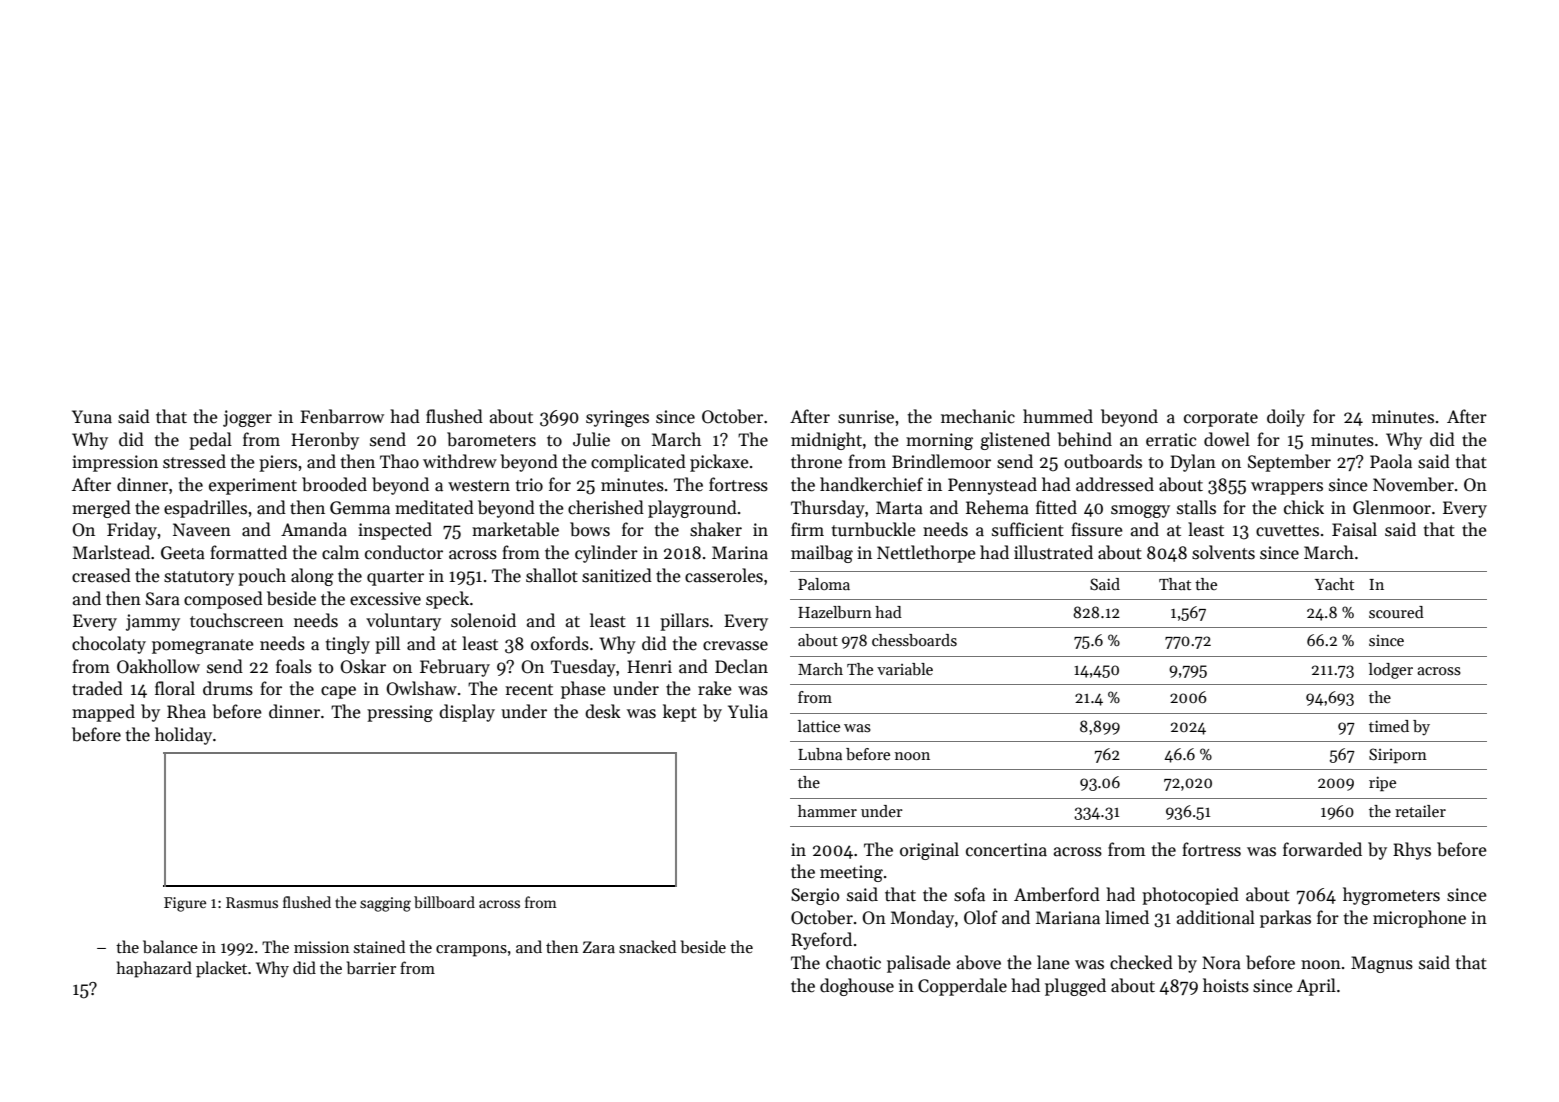  What do you see at coordinates (1420, 811) in the image?
I see `retailer` at bounding box center [1420, 811].
